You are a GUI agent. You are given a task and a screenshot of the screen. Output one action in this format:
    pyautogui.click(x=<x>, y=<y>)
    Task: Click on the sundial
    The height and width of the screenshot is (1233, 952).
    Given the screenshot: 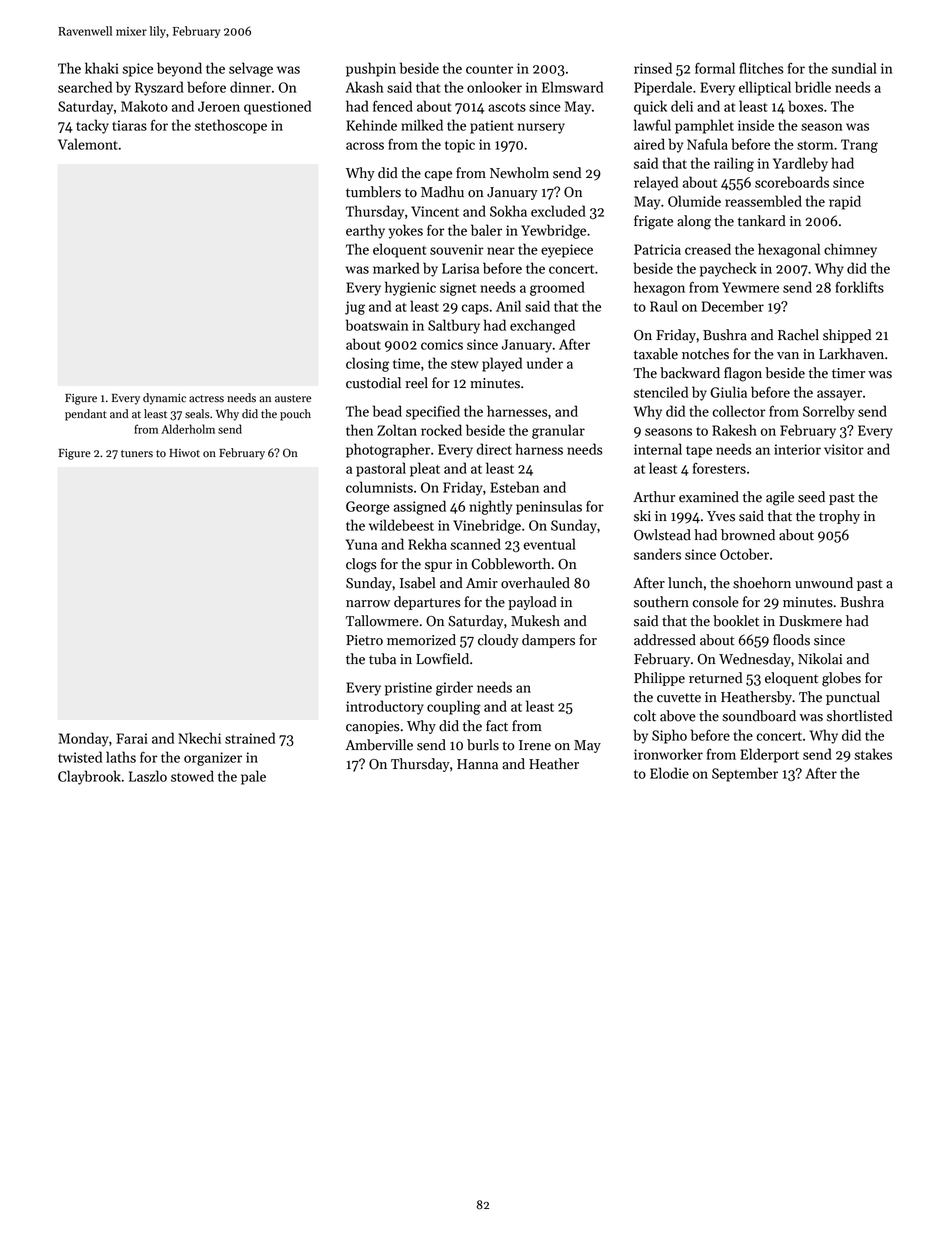 What is the action you would take?
    pyautogui.click(x=854, y=68)
